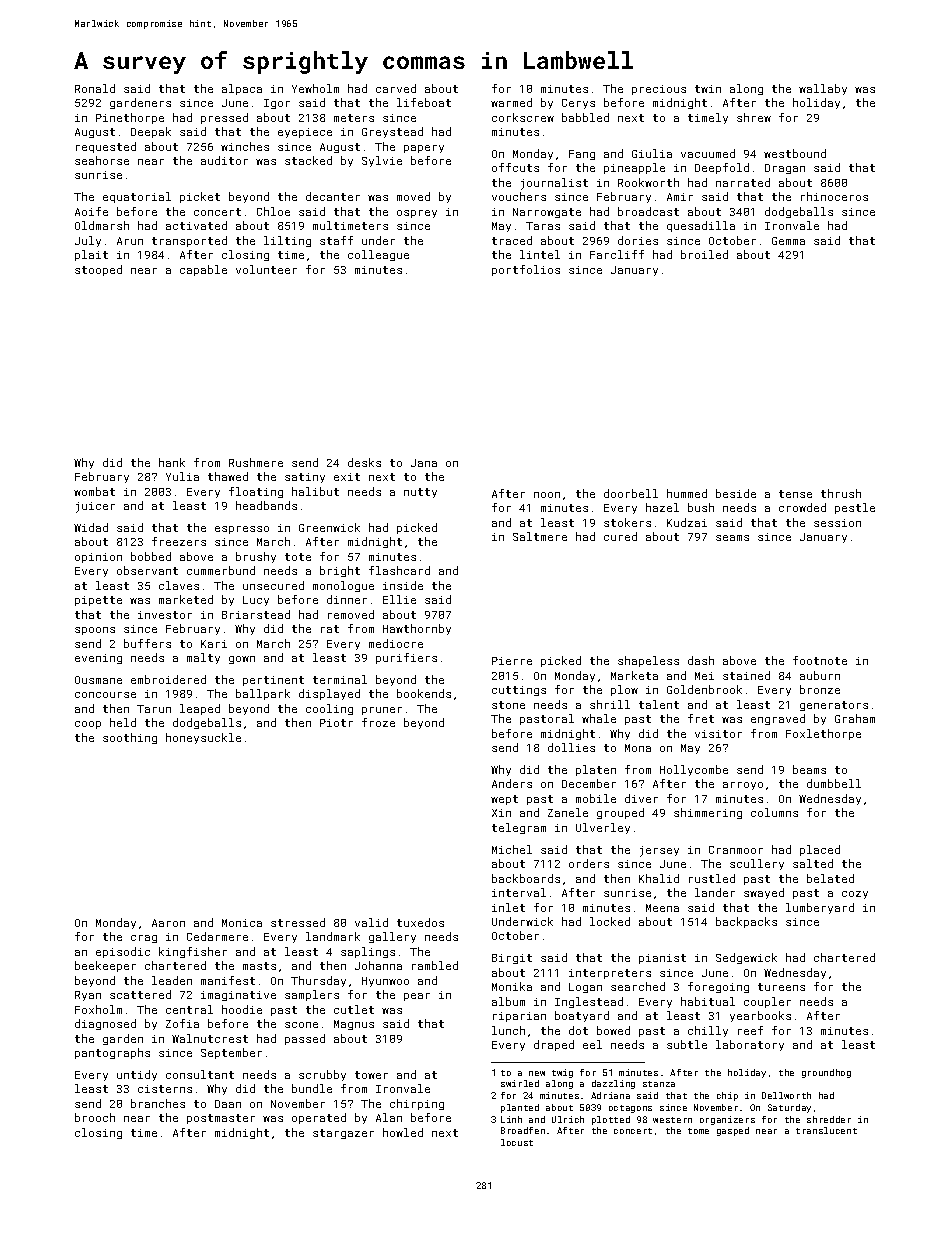 The width and height of the image is (952, 1233). Describe the element at coordinates (624, 690) in the image. I see `plow` at that location.
